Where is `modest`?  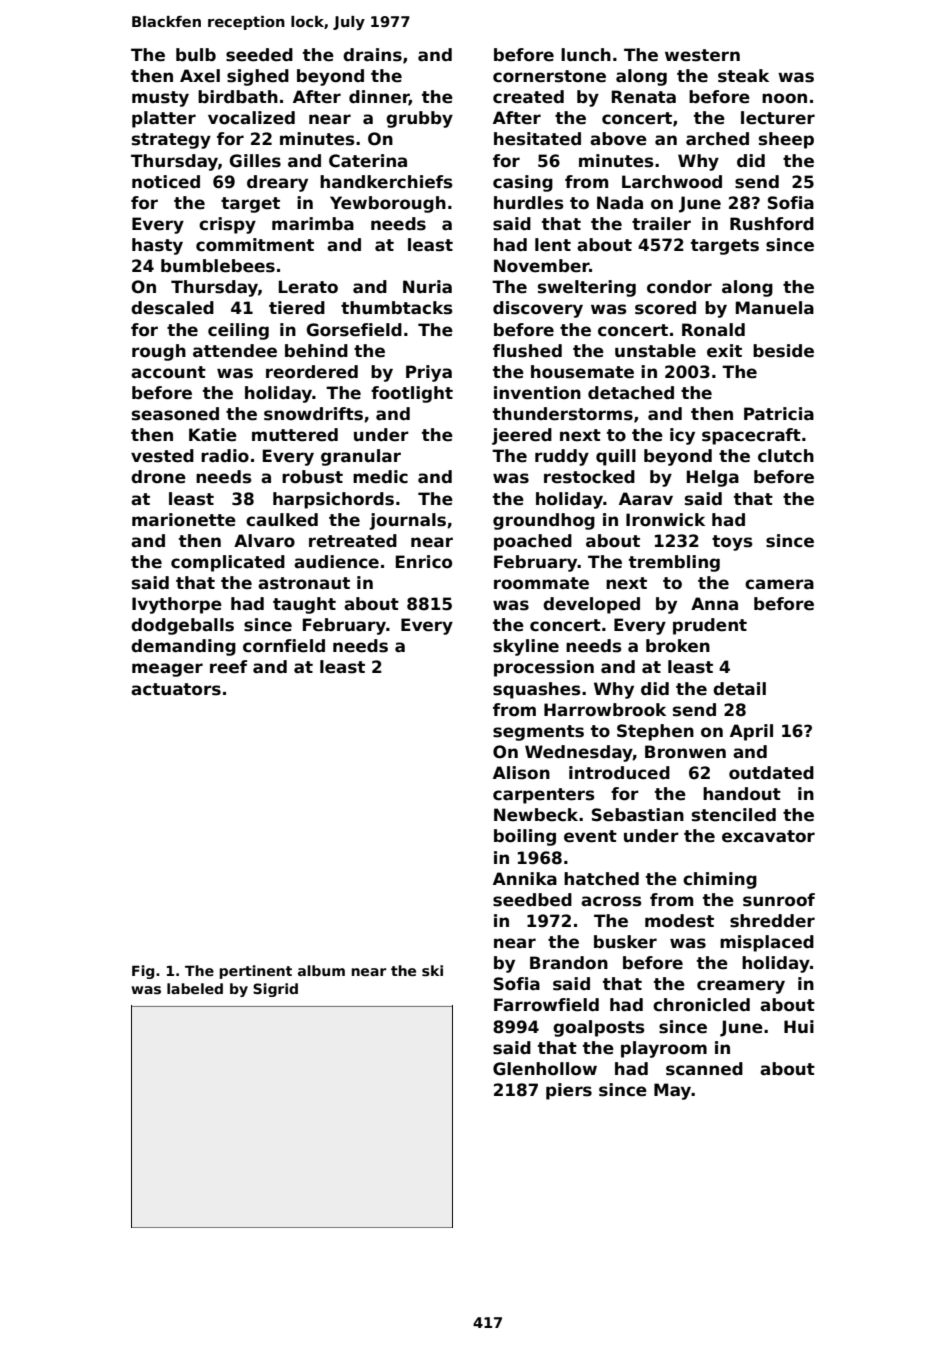 modest is located at coordinates (679, 921).
